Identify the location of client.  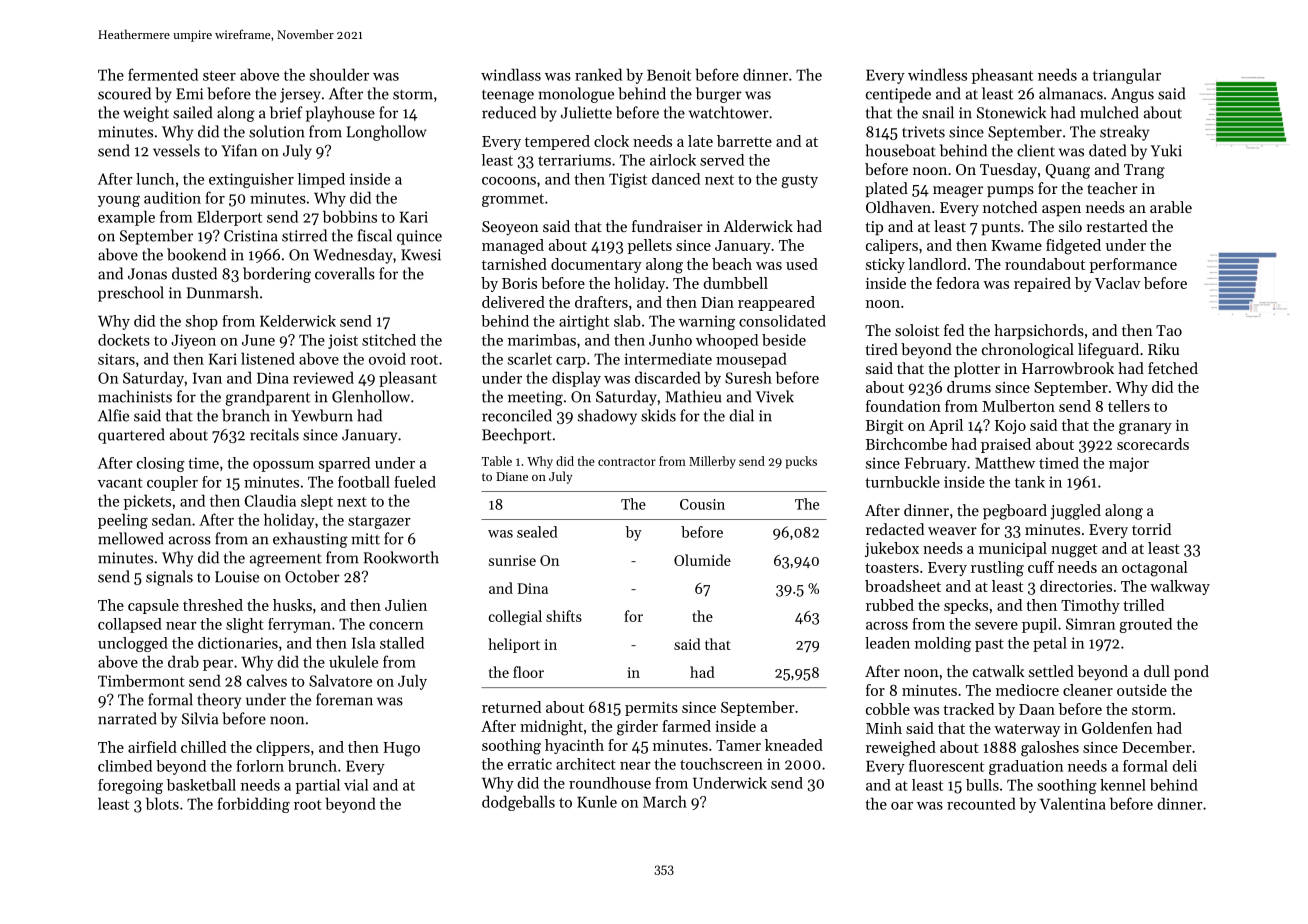
(1036, 150).
